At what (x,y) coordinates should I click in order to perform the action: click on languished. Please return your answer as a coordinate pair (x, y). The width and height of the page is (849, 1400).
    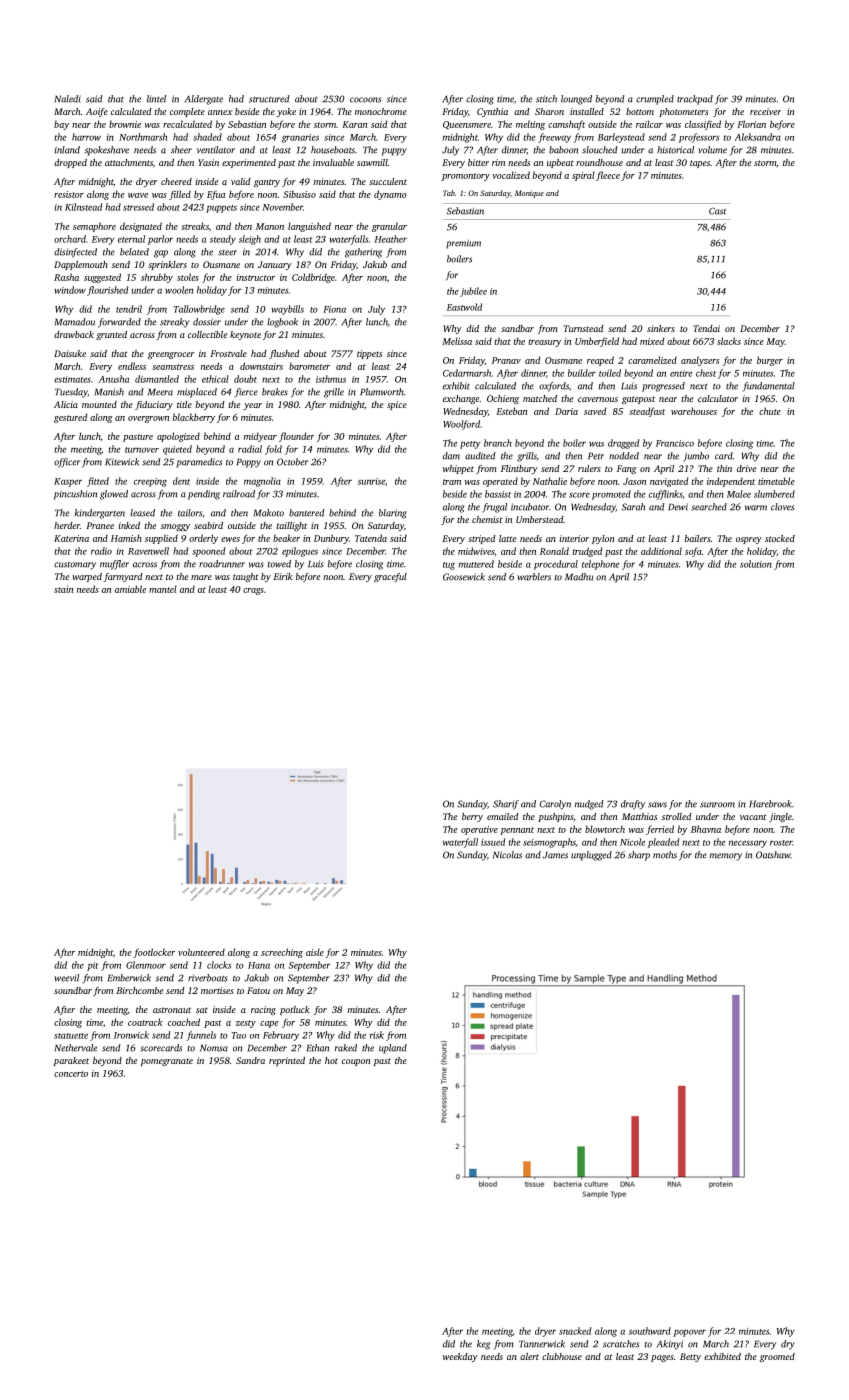
    Looking at the image, I should click on (309, 227).
